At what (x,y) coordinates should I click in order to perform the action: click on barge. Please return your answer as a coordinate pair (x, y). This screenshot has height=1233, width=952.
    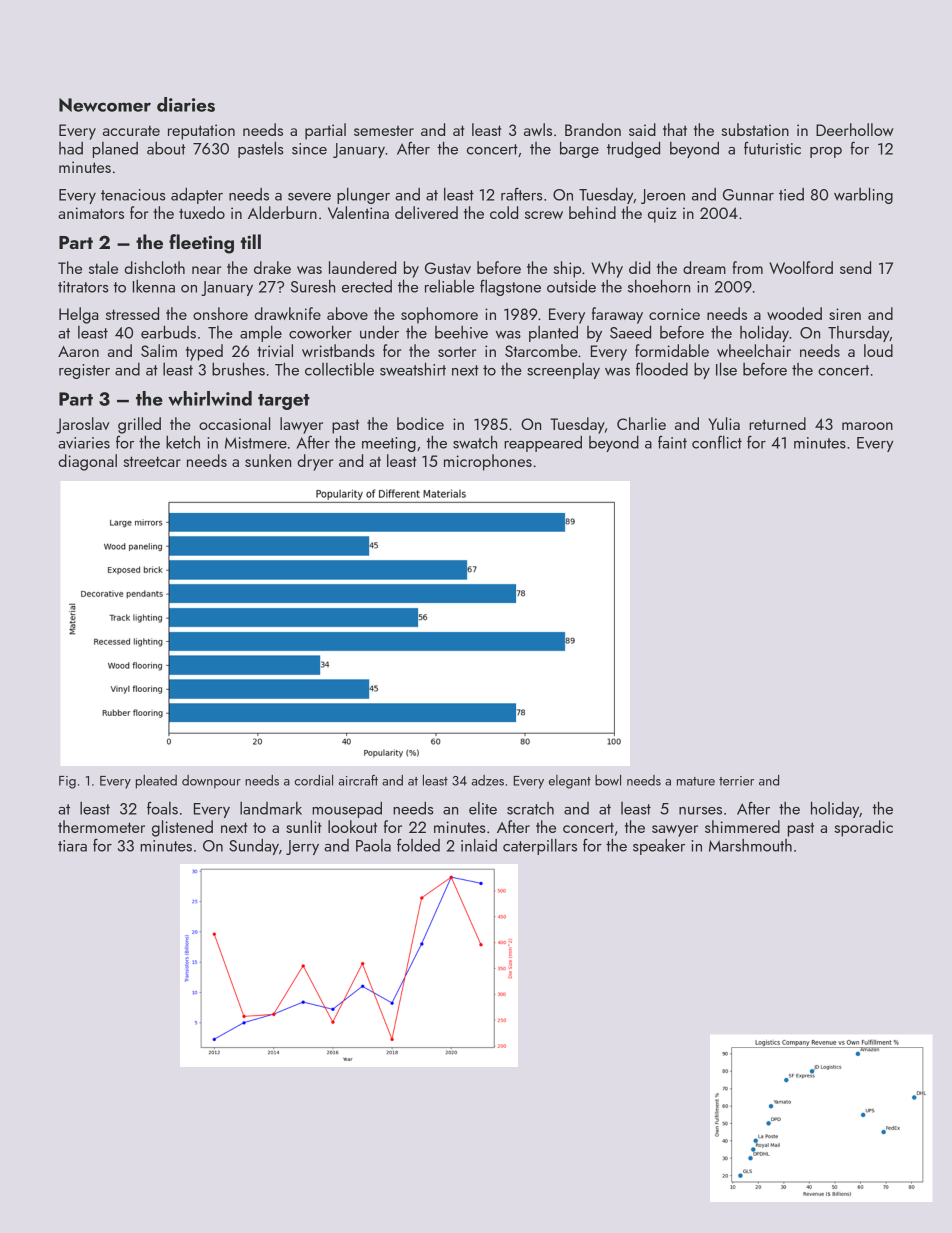
    Looking at the image, I should click on (579, 150).
